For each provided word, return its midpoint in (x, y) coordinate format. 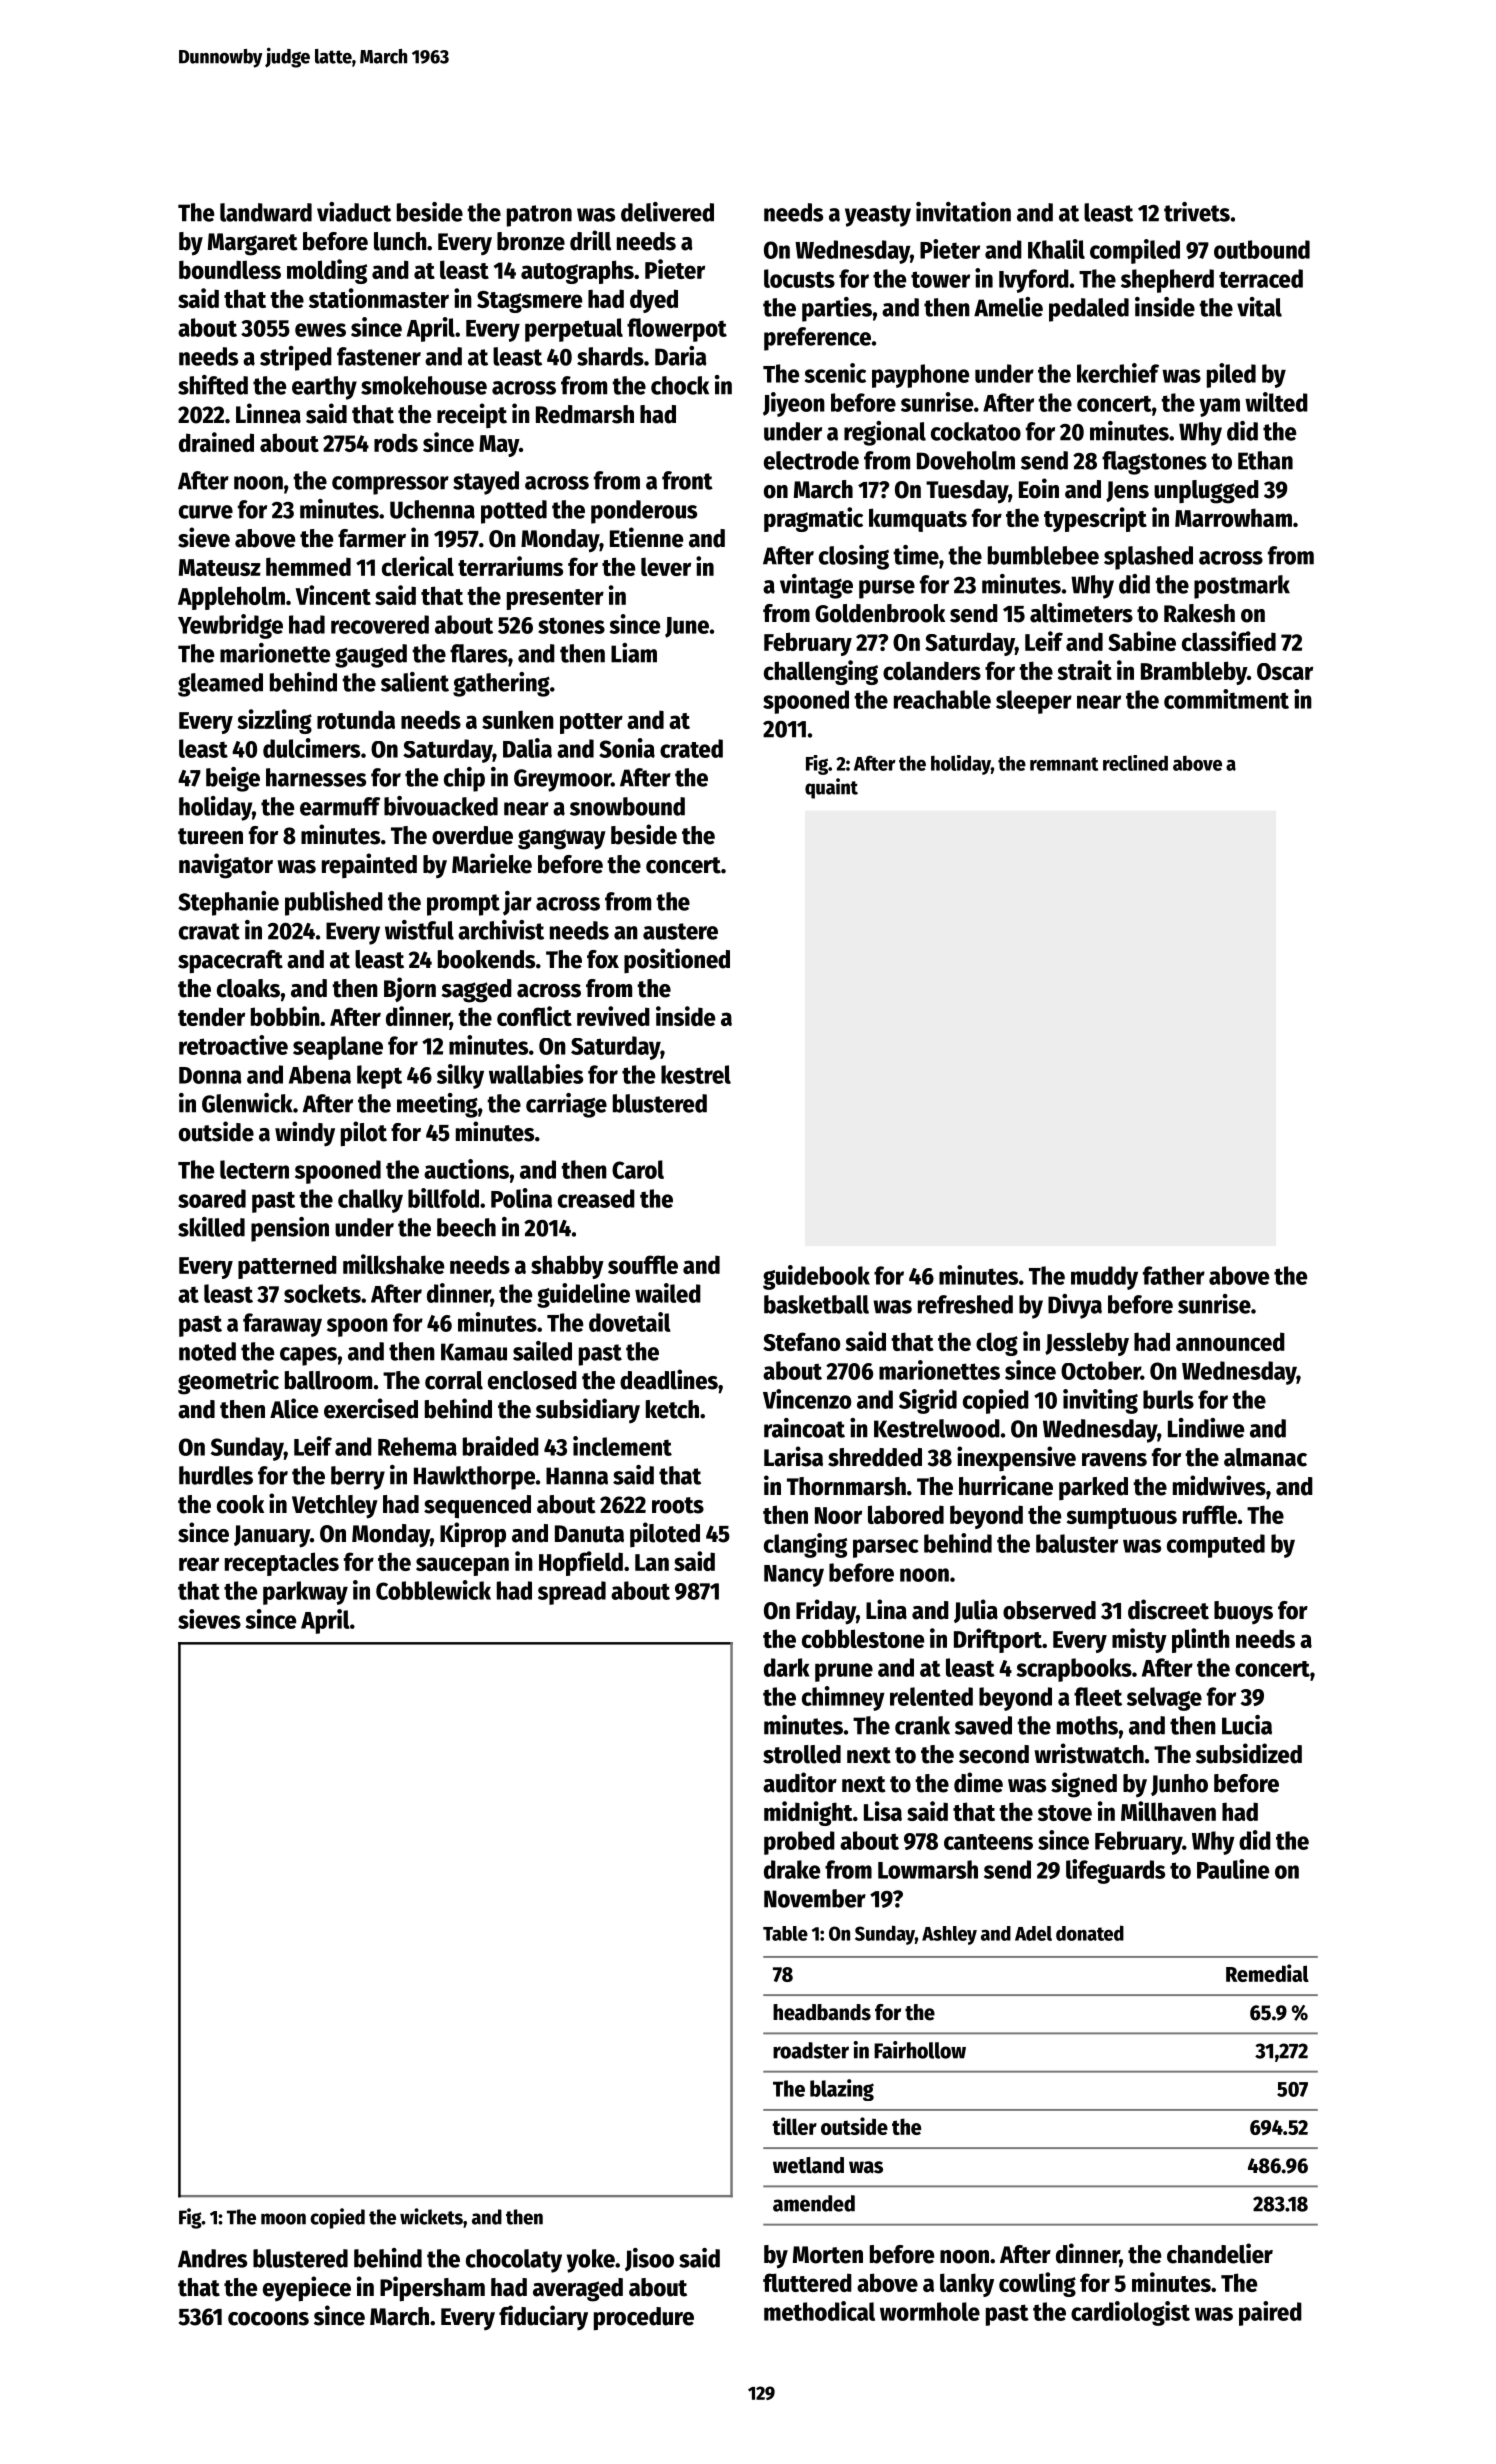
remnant (1064, 764)
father (1174, 1275)
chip (464, 779)
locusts (799, 278)
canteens (988, 1842)
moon (283, 2219)
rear (199, 1564)
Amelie (1008, 307)
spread (572, 1593)
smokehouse (424, 385)
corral (454, 1380)
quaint (831, 788)
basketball (816, 1304)
